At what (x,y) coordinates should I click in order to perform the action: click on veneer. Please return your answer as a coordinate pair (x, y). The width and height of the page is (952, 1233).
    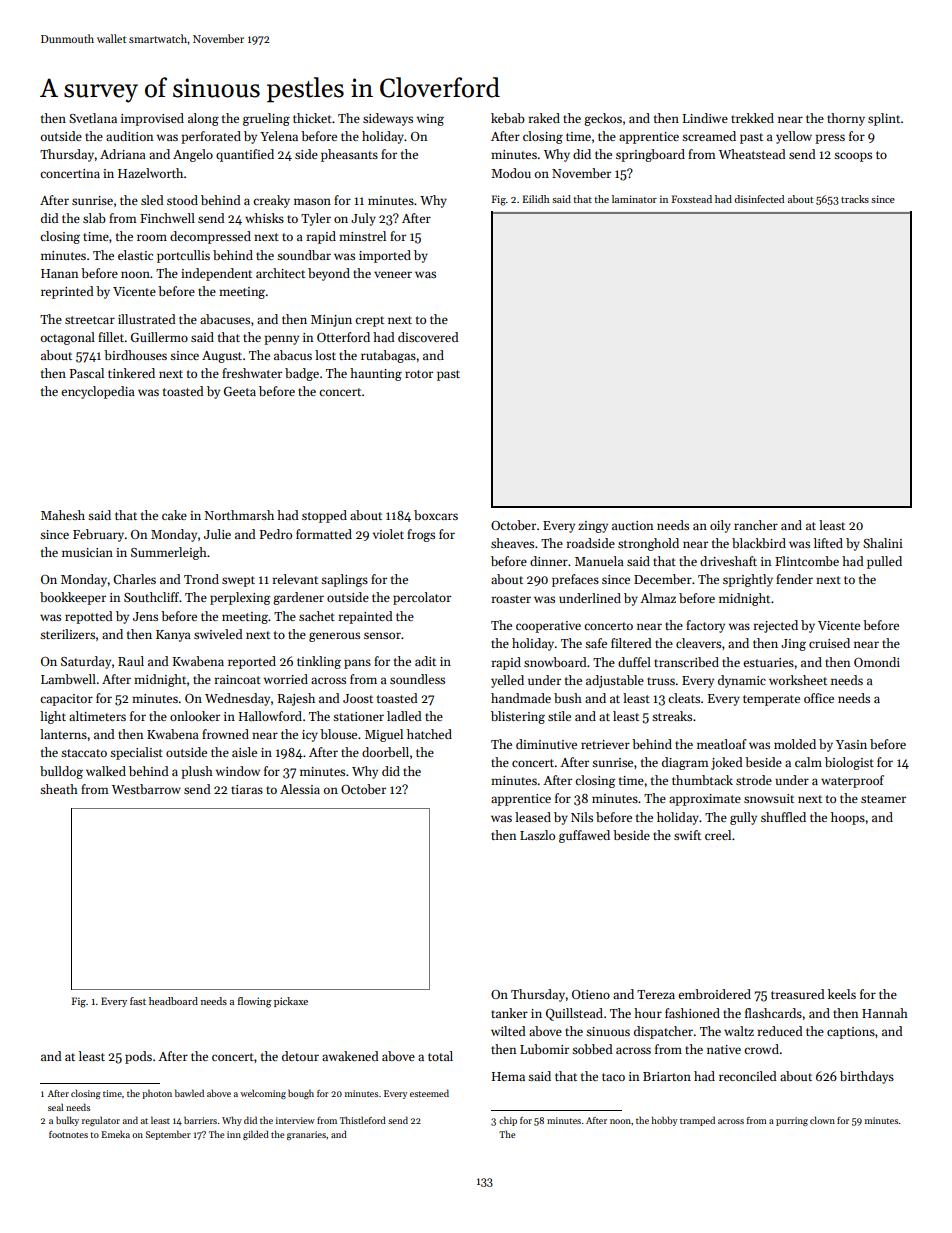
    Looking at the image, I should click on (393, 274).
